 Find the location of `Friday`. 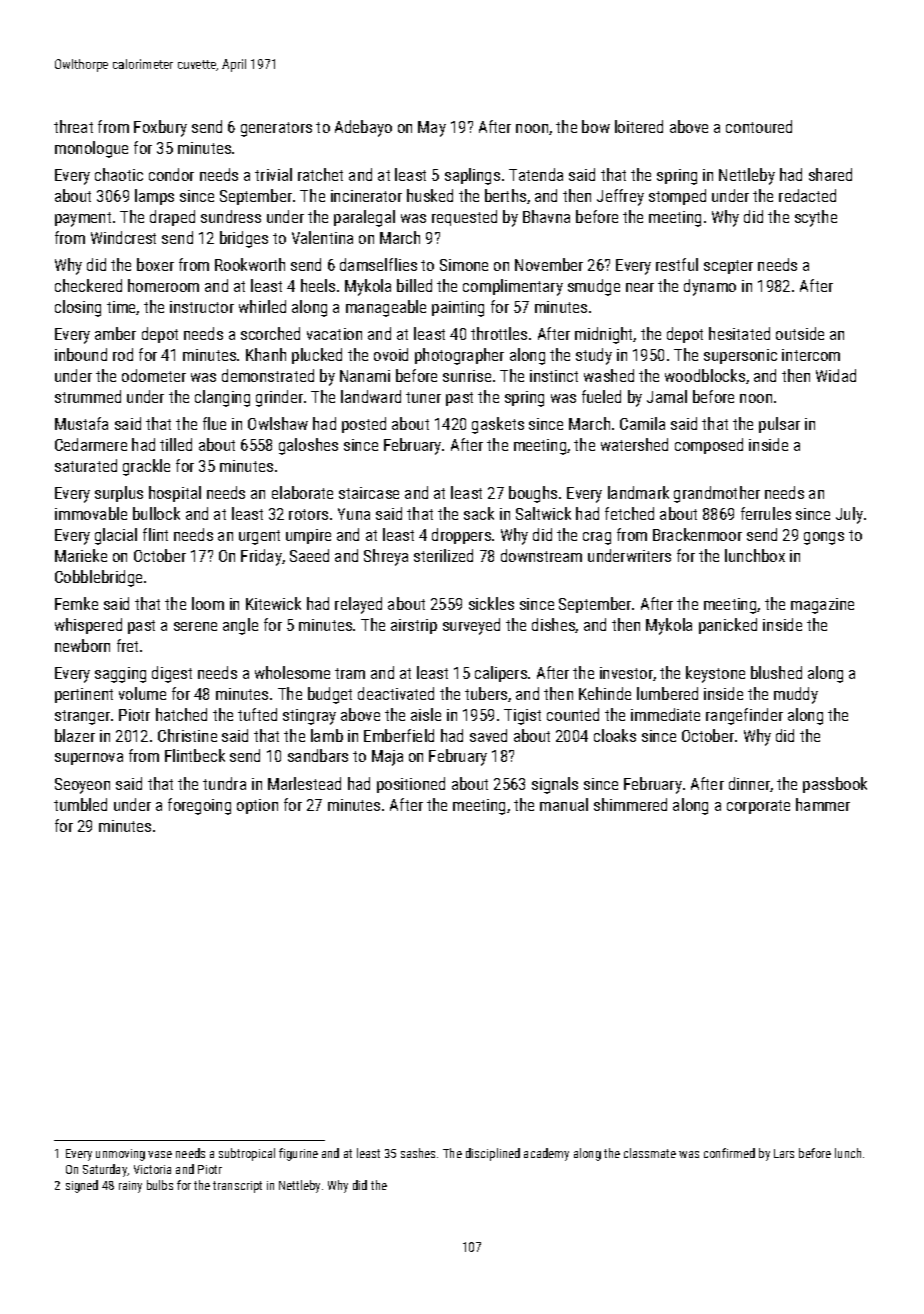

Friday is located at coordinates (261, 557).
